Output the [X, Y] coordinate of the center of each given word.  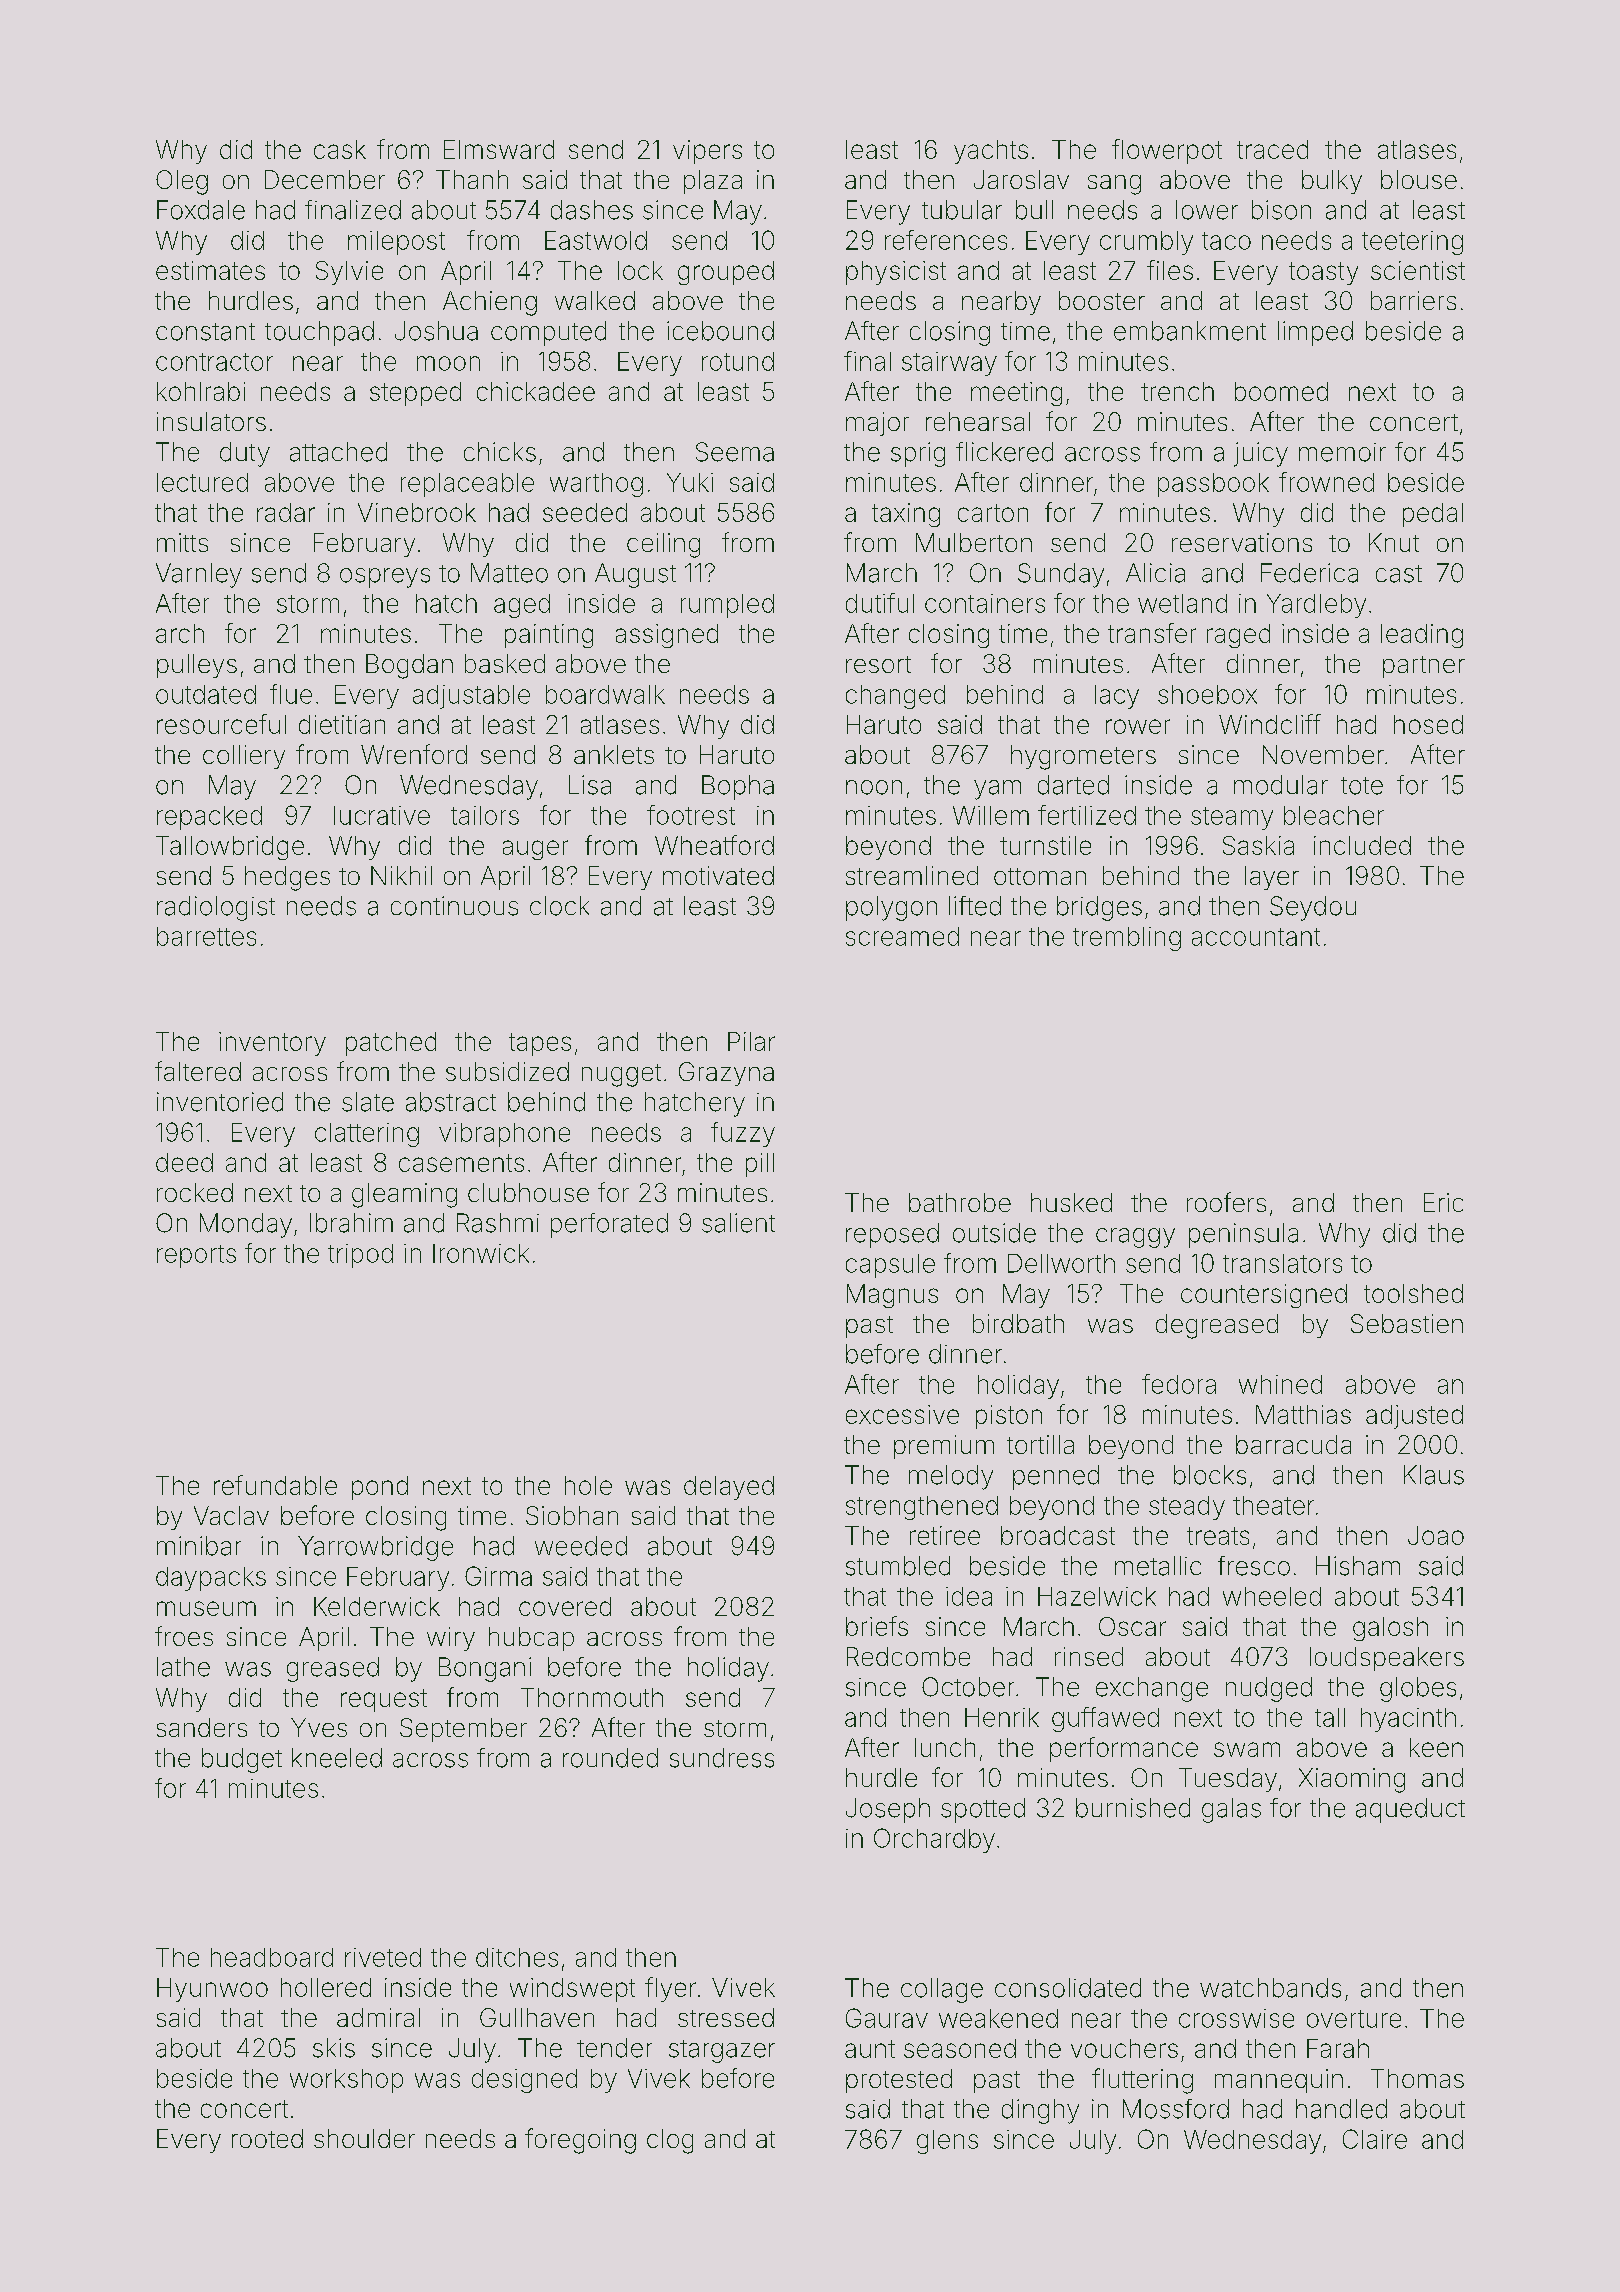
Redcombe [908, 1656]
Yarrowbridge [375, 1548]
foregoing [580, 2141]
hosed [1428, 724]
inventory [272, 1044]
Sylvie [349, 273]
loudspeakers [1387, 1659]
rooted [267, 2138]
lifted [975, 906]
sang [1114, 185]
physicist [896, 273]
